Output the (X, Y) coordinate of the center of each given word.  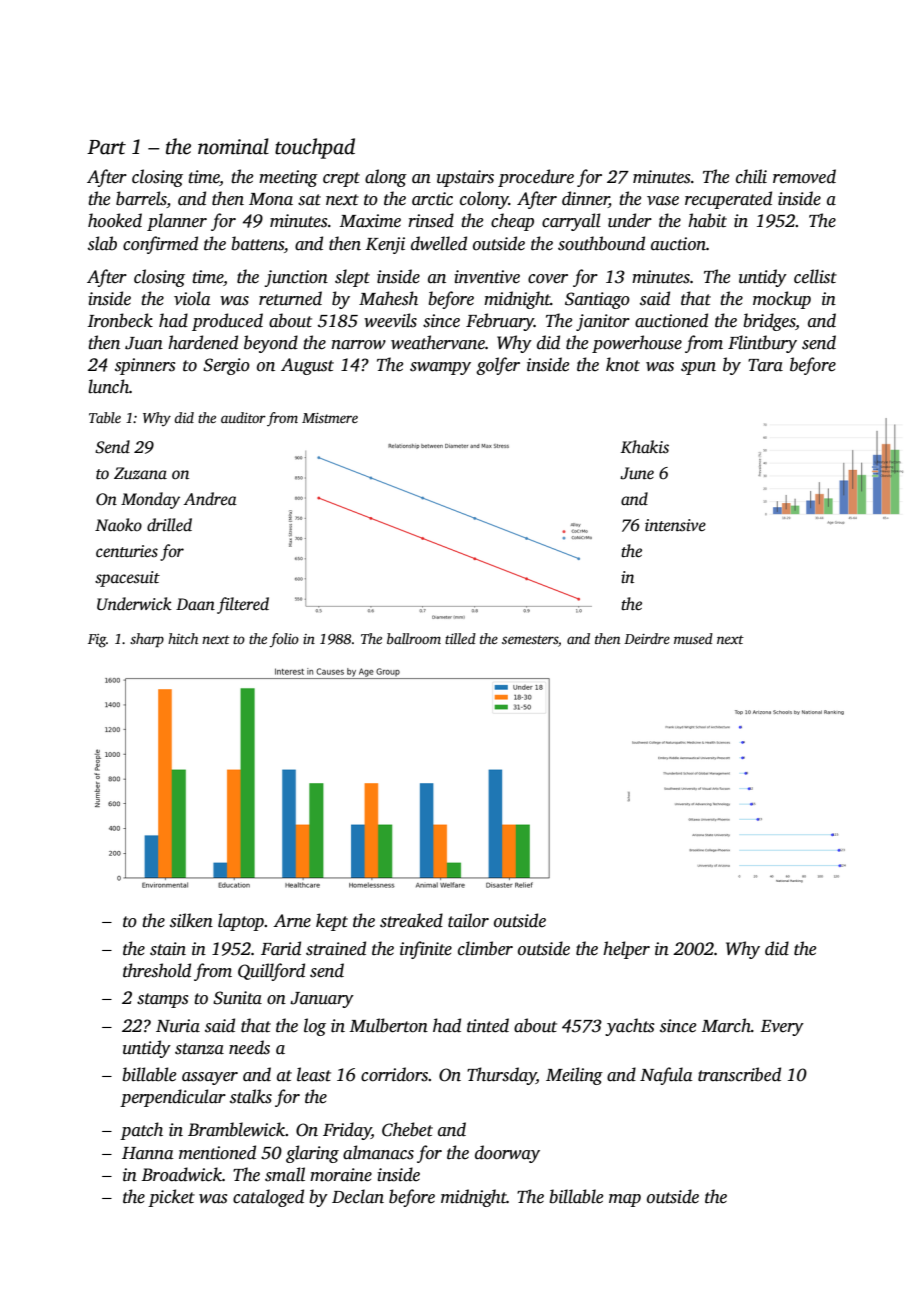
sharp (147, 640)
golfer (498, 366)
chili (751, 176)
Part (106, 147)
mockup (782, 300)
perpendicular (173, 1098)
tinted (488, 1025)
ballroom (414, 638)
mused (693, 638)
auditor (243, 417)
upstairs (465, 178)
